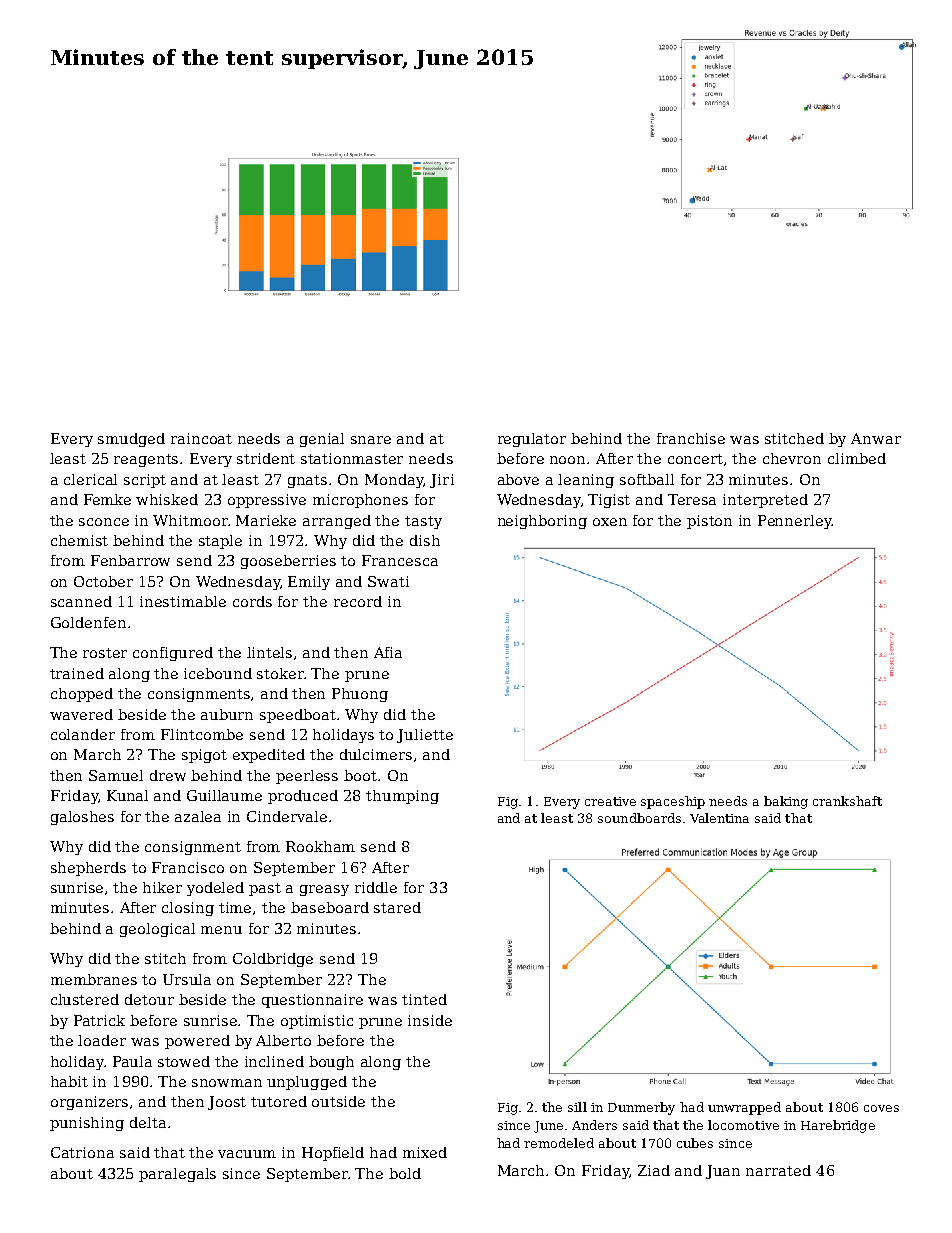 This screenshot has width=952, height=1233. What do you see at coordinates (322, 440) in the screenshot?
I see `genial` at bounding box center [322, 440].
